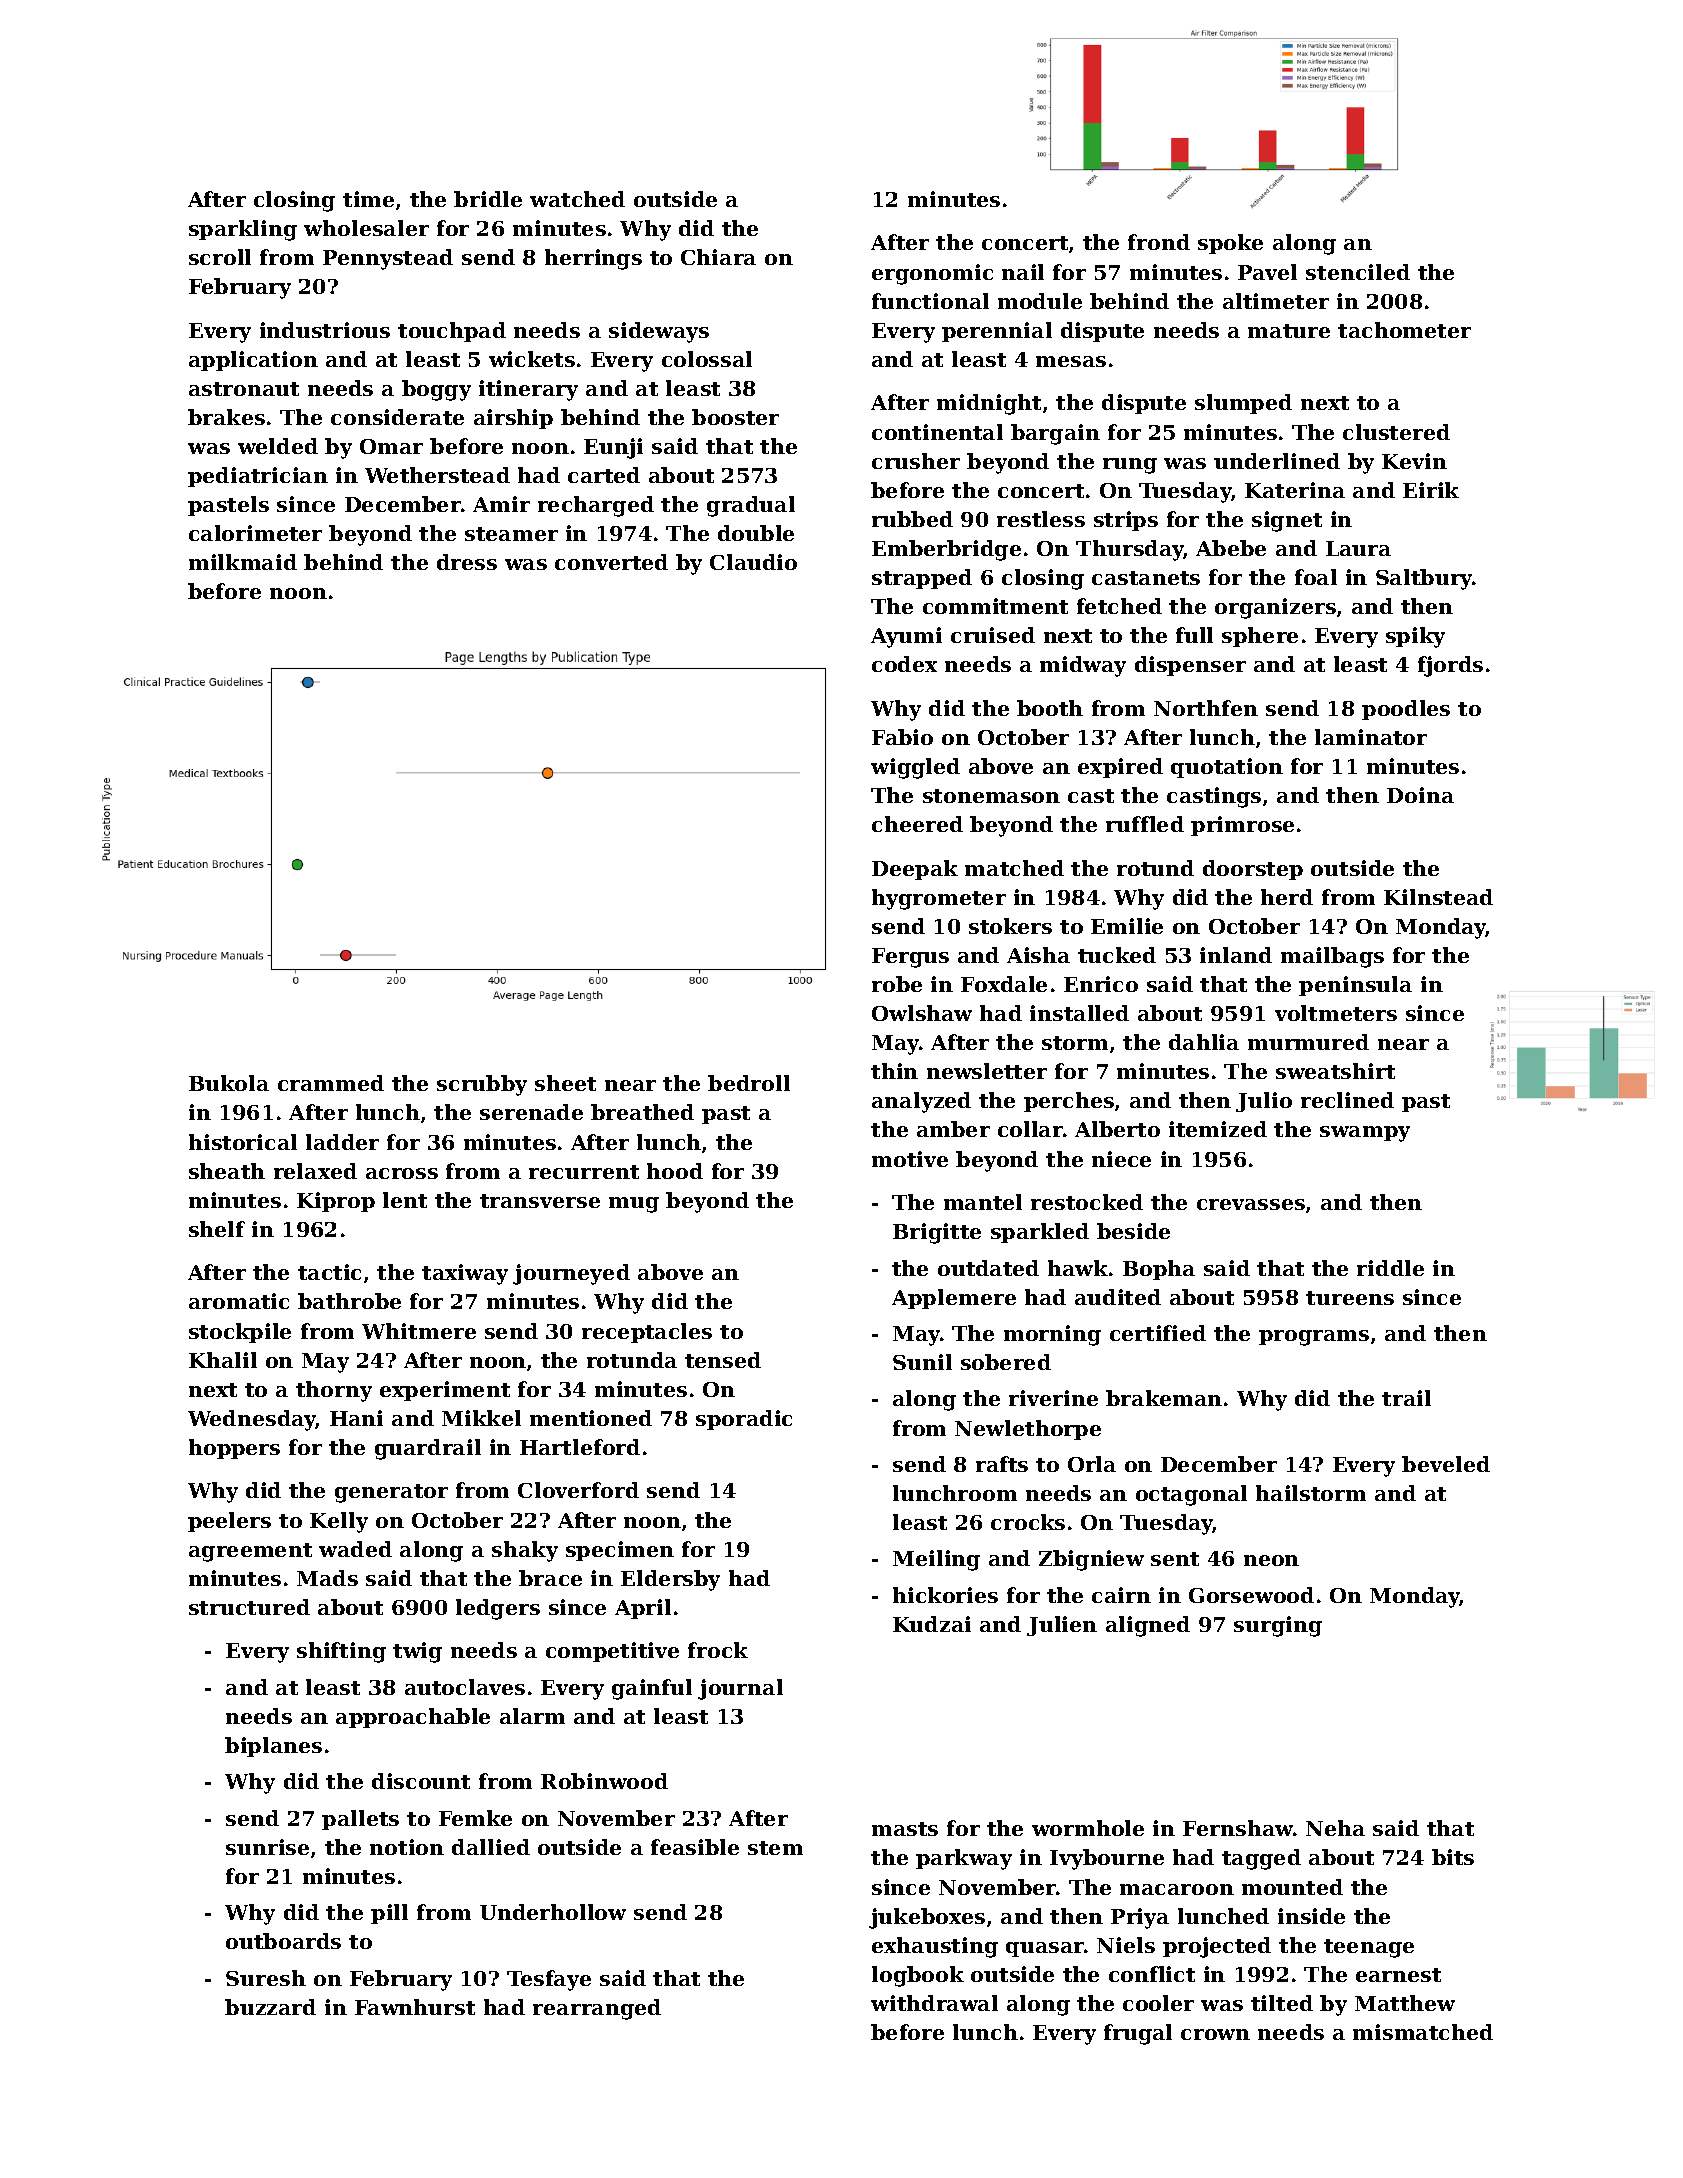 Image resolution: width=1683 pixels, height=2178 pixels. What do you see at coordinates (266, 1978) in the screenshot?
I see `Suresh` at bounding box center [266, 1978].
